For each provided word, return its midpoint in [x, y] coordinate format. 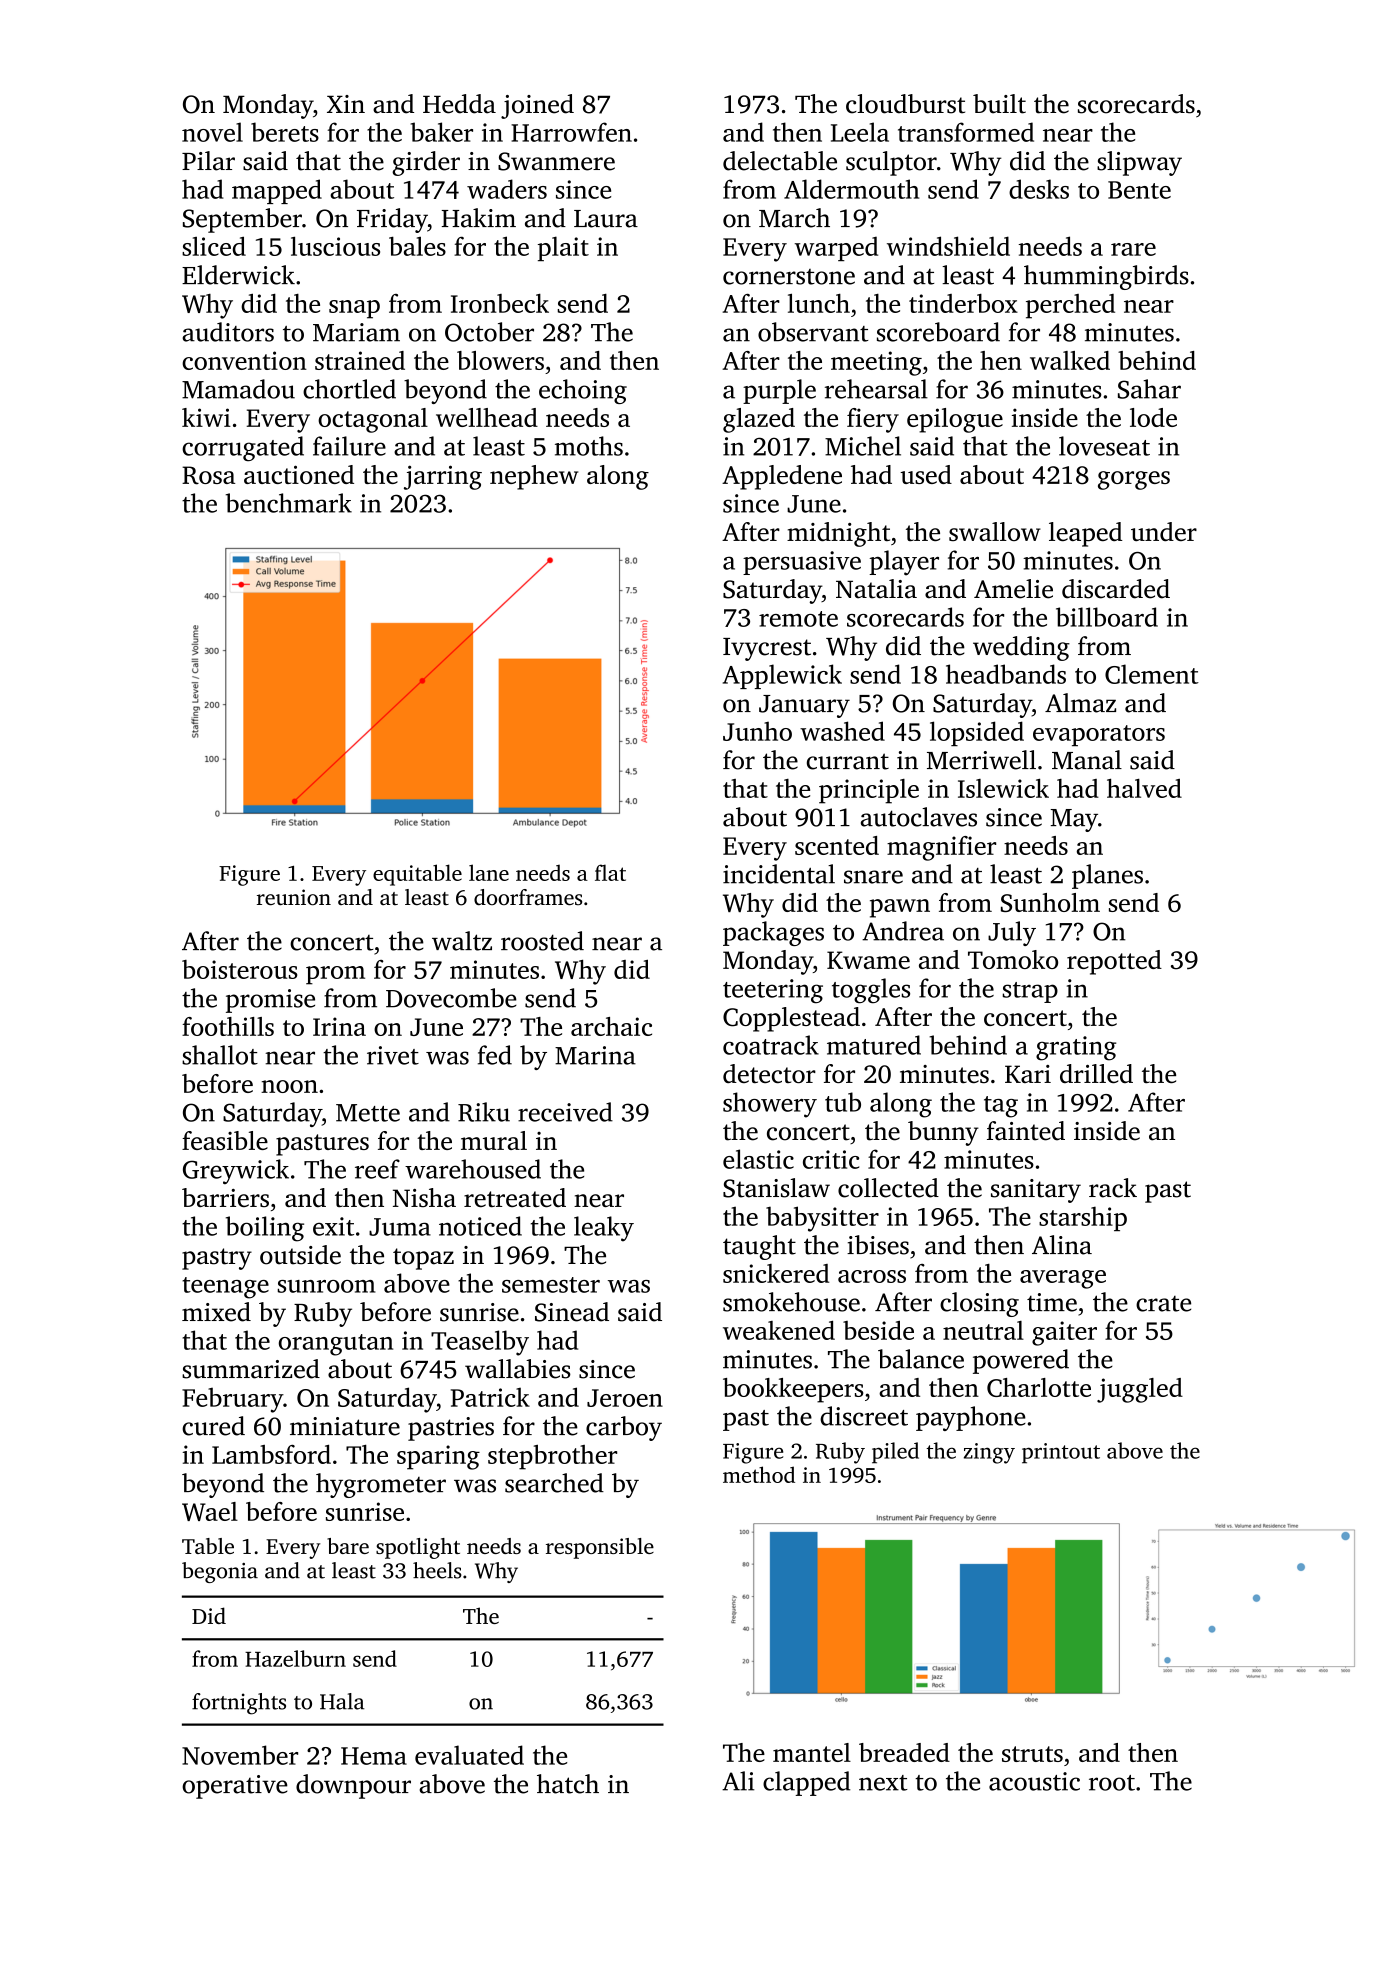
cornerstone [789, 277]
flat [610, 872]
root [1112, 1783]
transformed [966, 132]
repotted [1114, 962]
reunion [294, 897]
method [759, 1474]
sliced [214, 246]
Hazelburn [295, 1658]
